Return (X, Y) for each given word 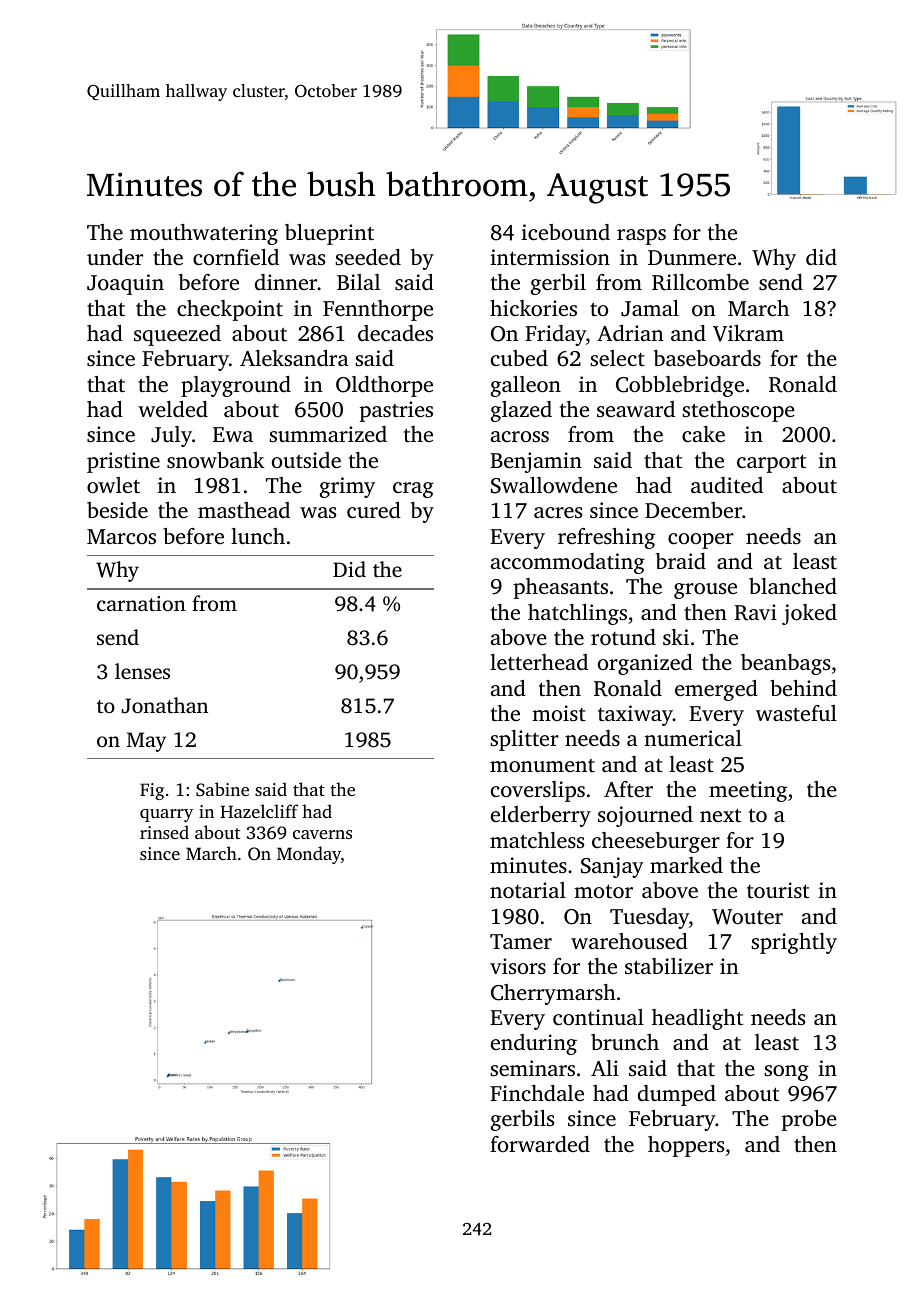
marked (686, 865)
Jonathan (165, 705)
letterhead (539, 662)
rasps (641, 237)
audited (727, 485)
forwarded (540, 1144)
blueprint (329, 234)
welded (173, 409)
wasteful (796, 713)
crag (413, 490)
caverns (322, 834)
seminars (532, 1068)
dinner (286, 282)
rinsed (164, 832)
